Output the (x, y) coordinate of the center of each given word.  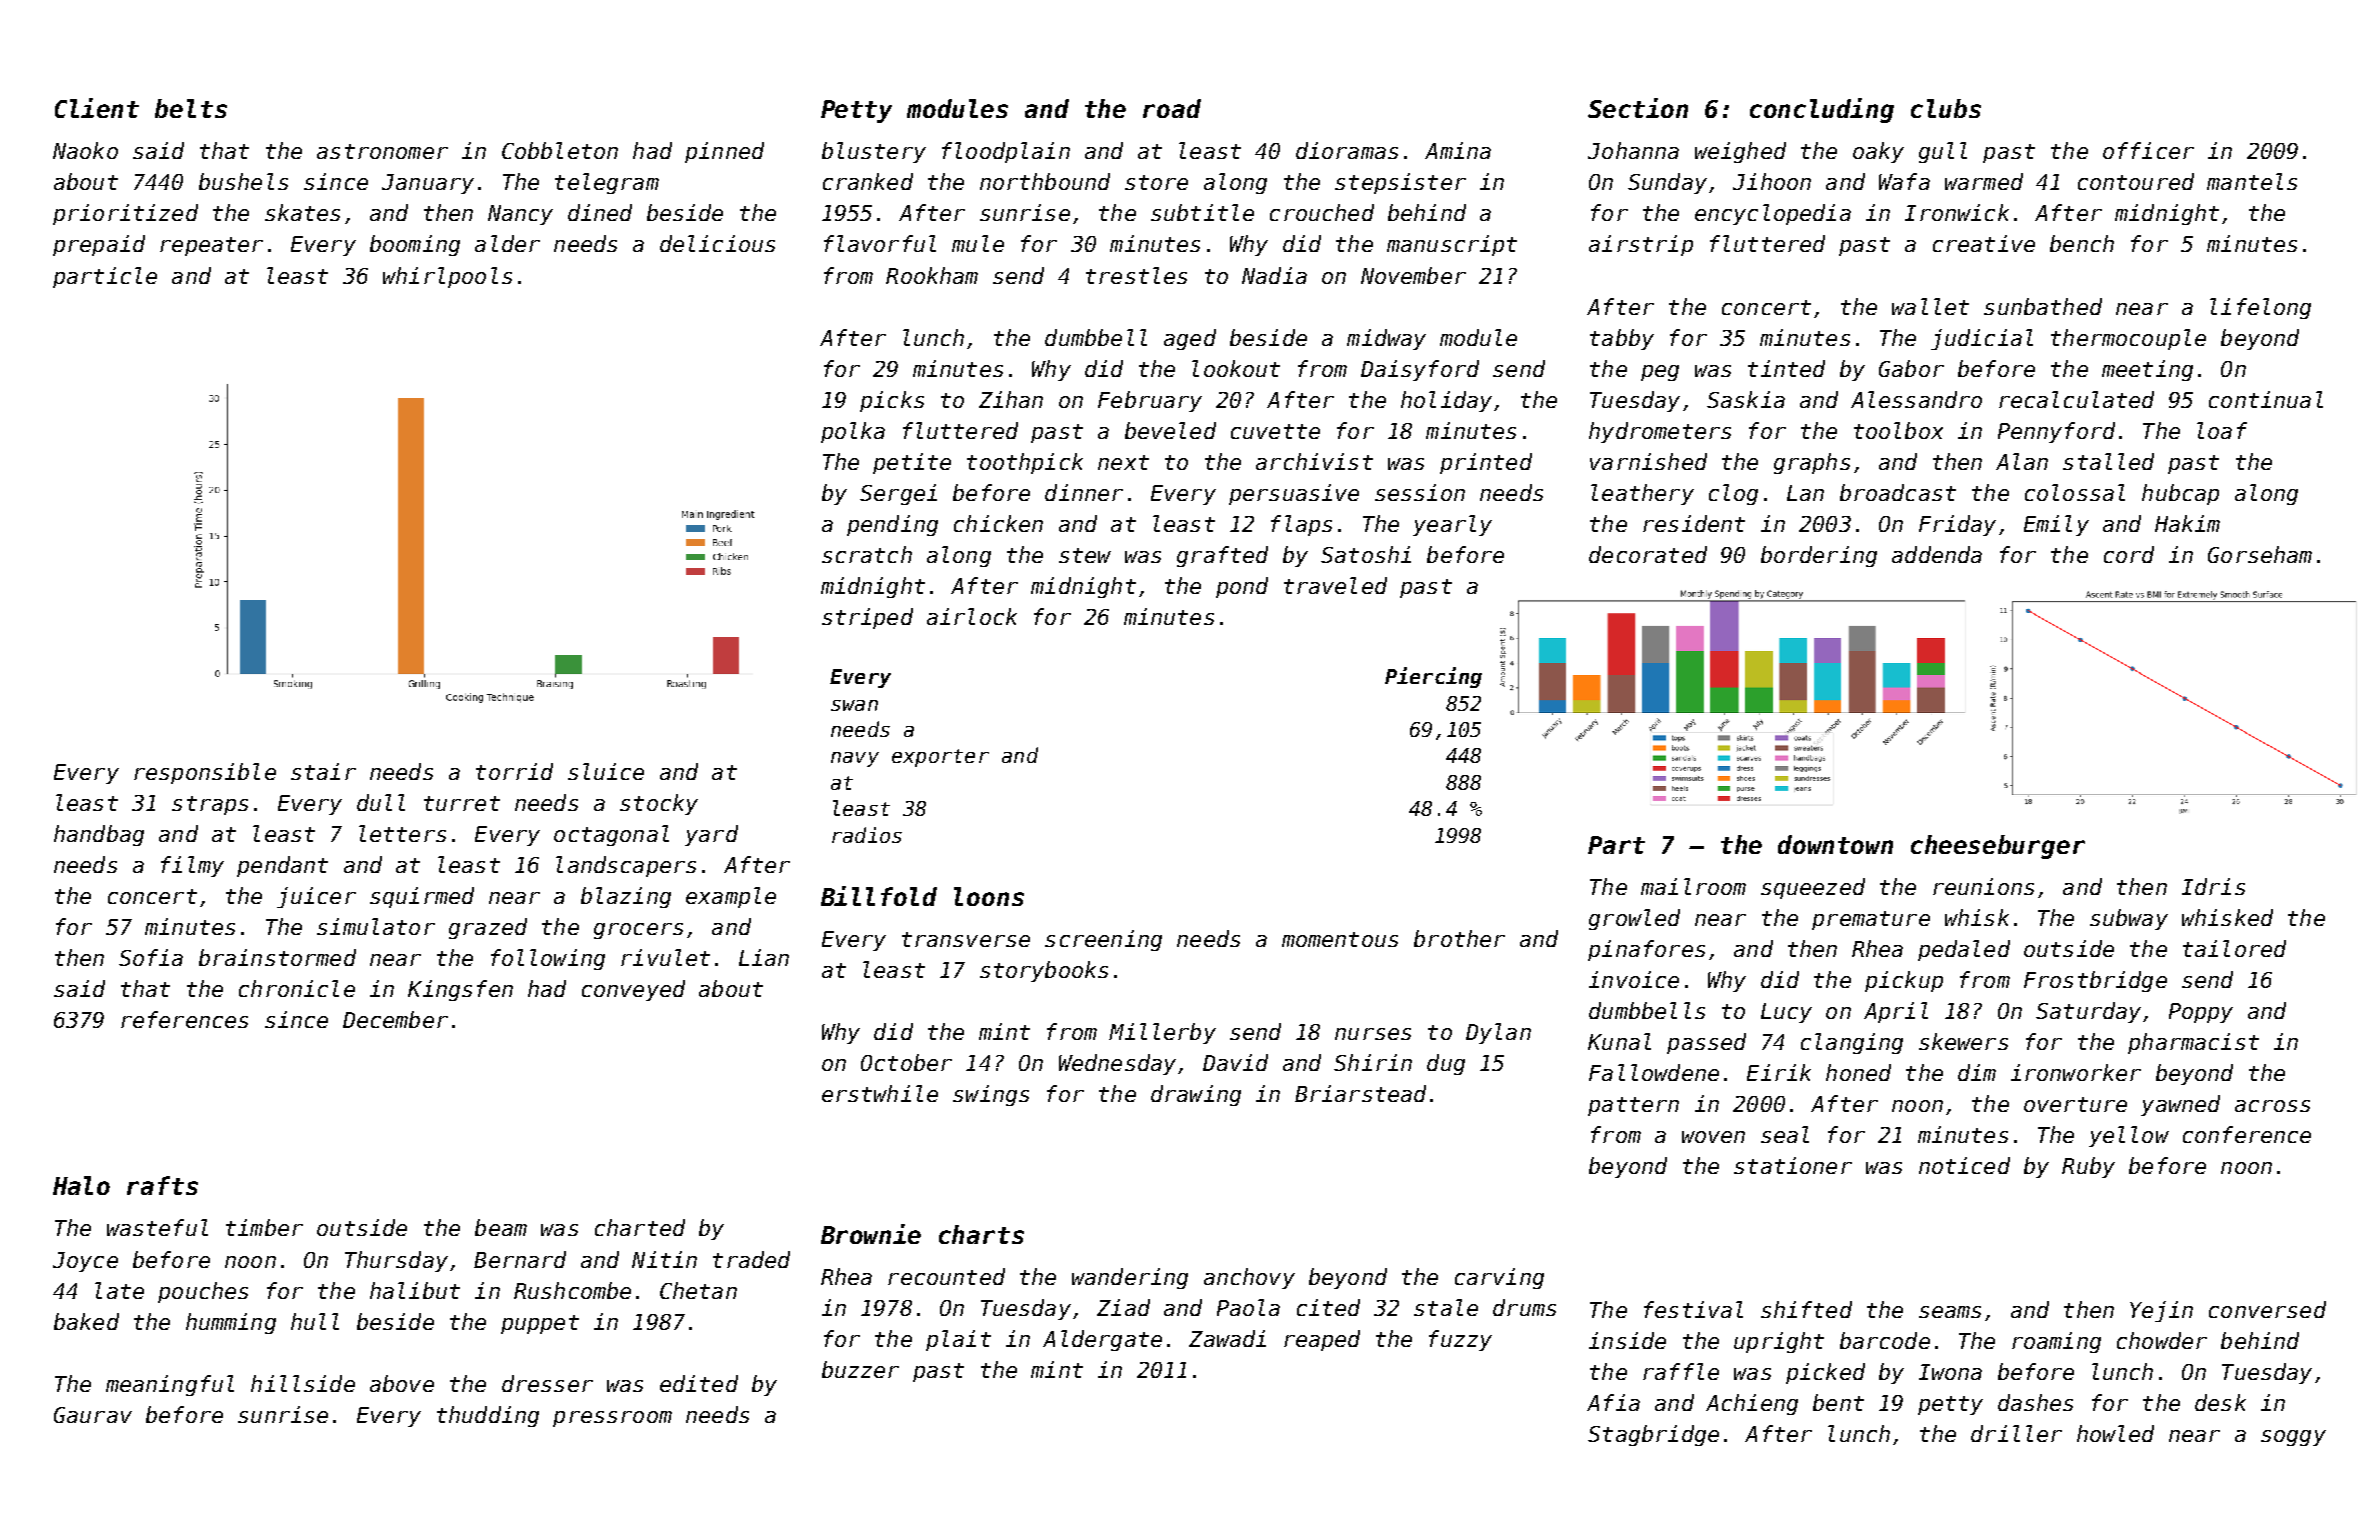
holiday (1446, 401)
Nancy (520, 215)
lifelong (2260, 308)
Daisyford (1420, 370)
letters (402, 833)
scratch (867, 554)
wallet (1930, 306)
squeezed (1813, 888)
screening (1103, 940)
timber (264, 1227)
